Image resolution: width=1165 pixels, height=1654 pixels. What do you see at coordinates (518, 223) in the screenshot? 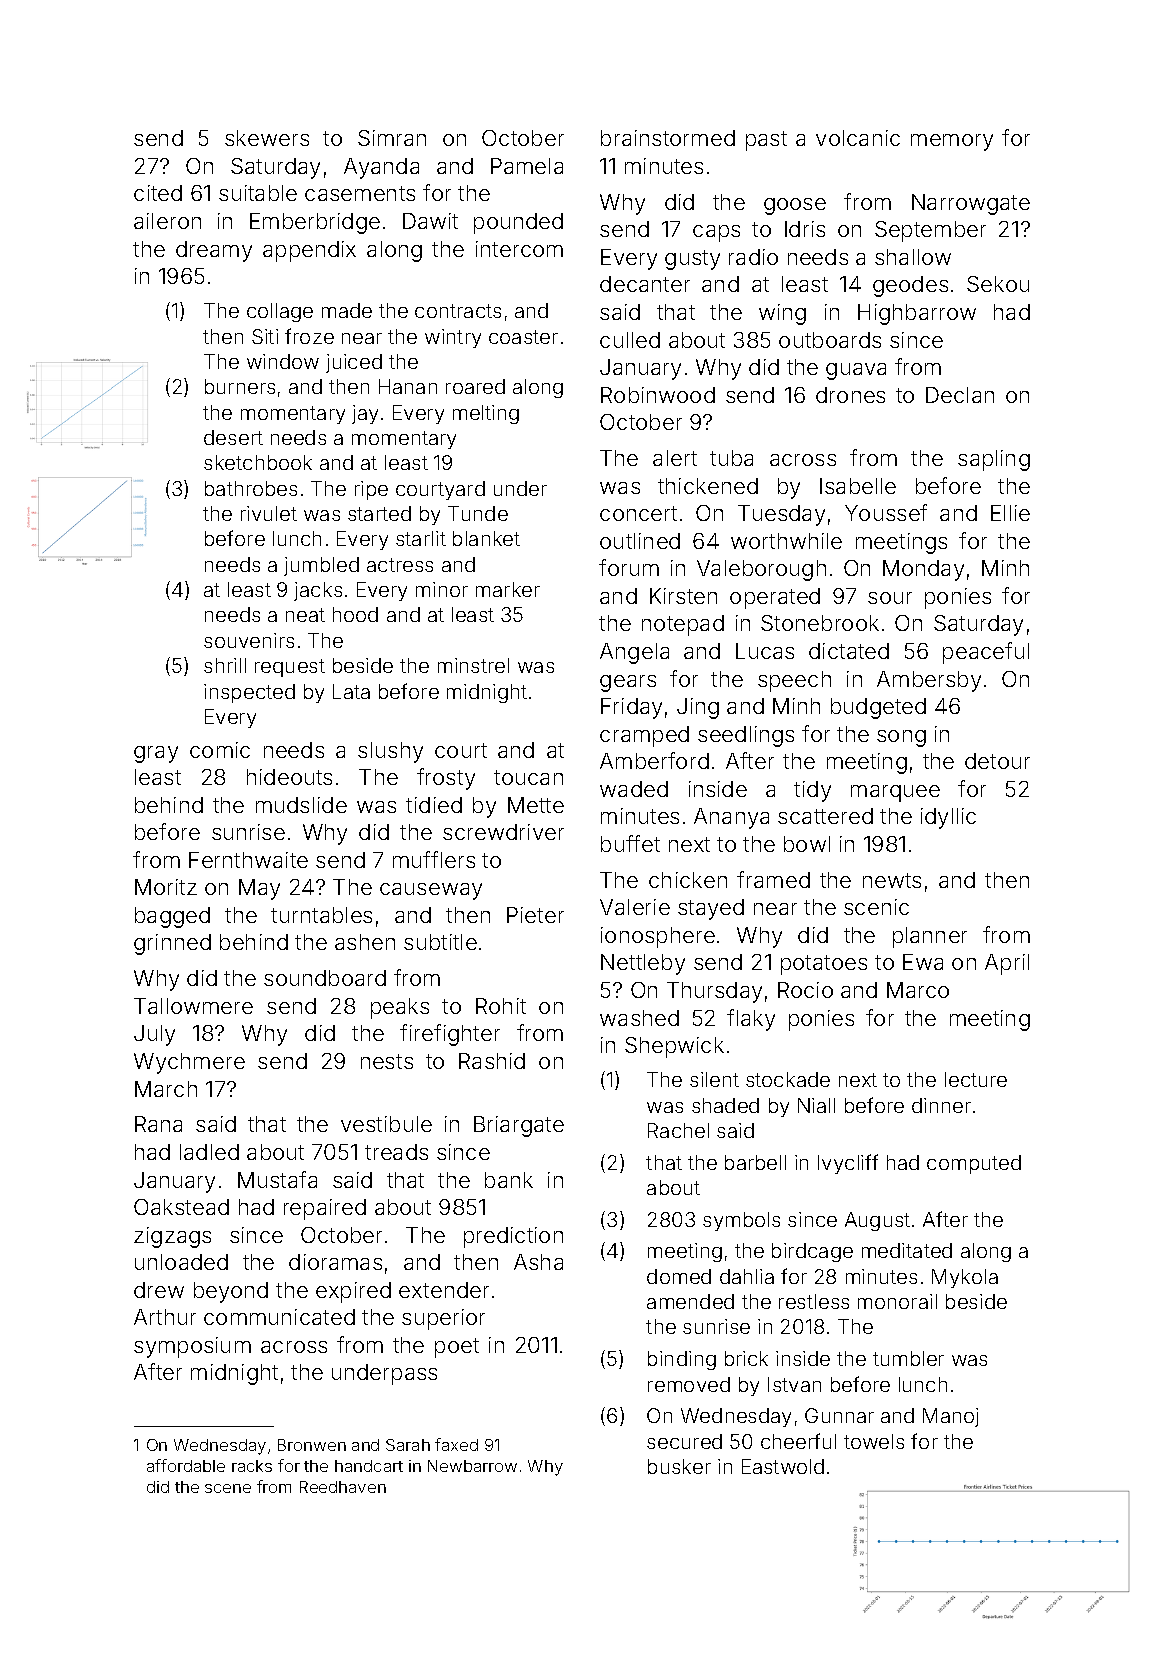
I see `pounded` at bounding box center [518, 223].
